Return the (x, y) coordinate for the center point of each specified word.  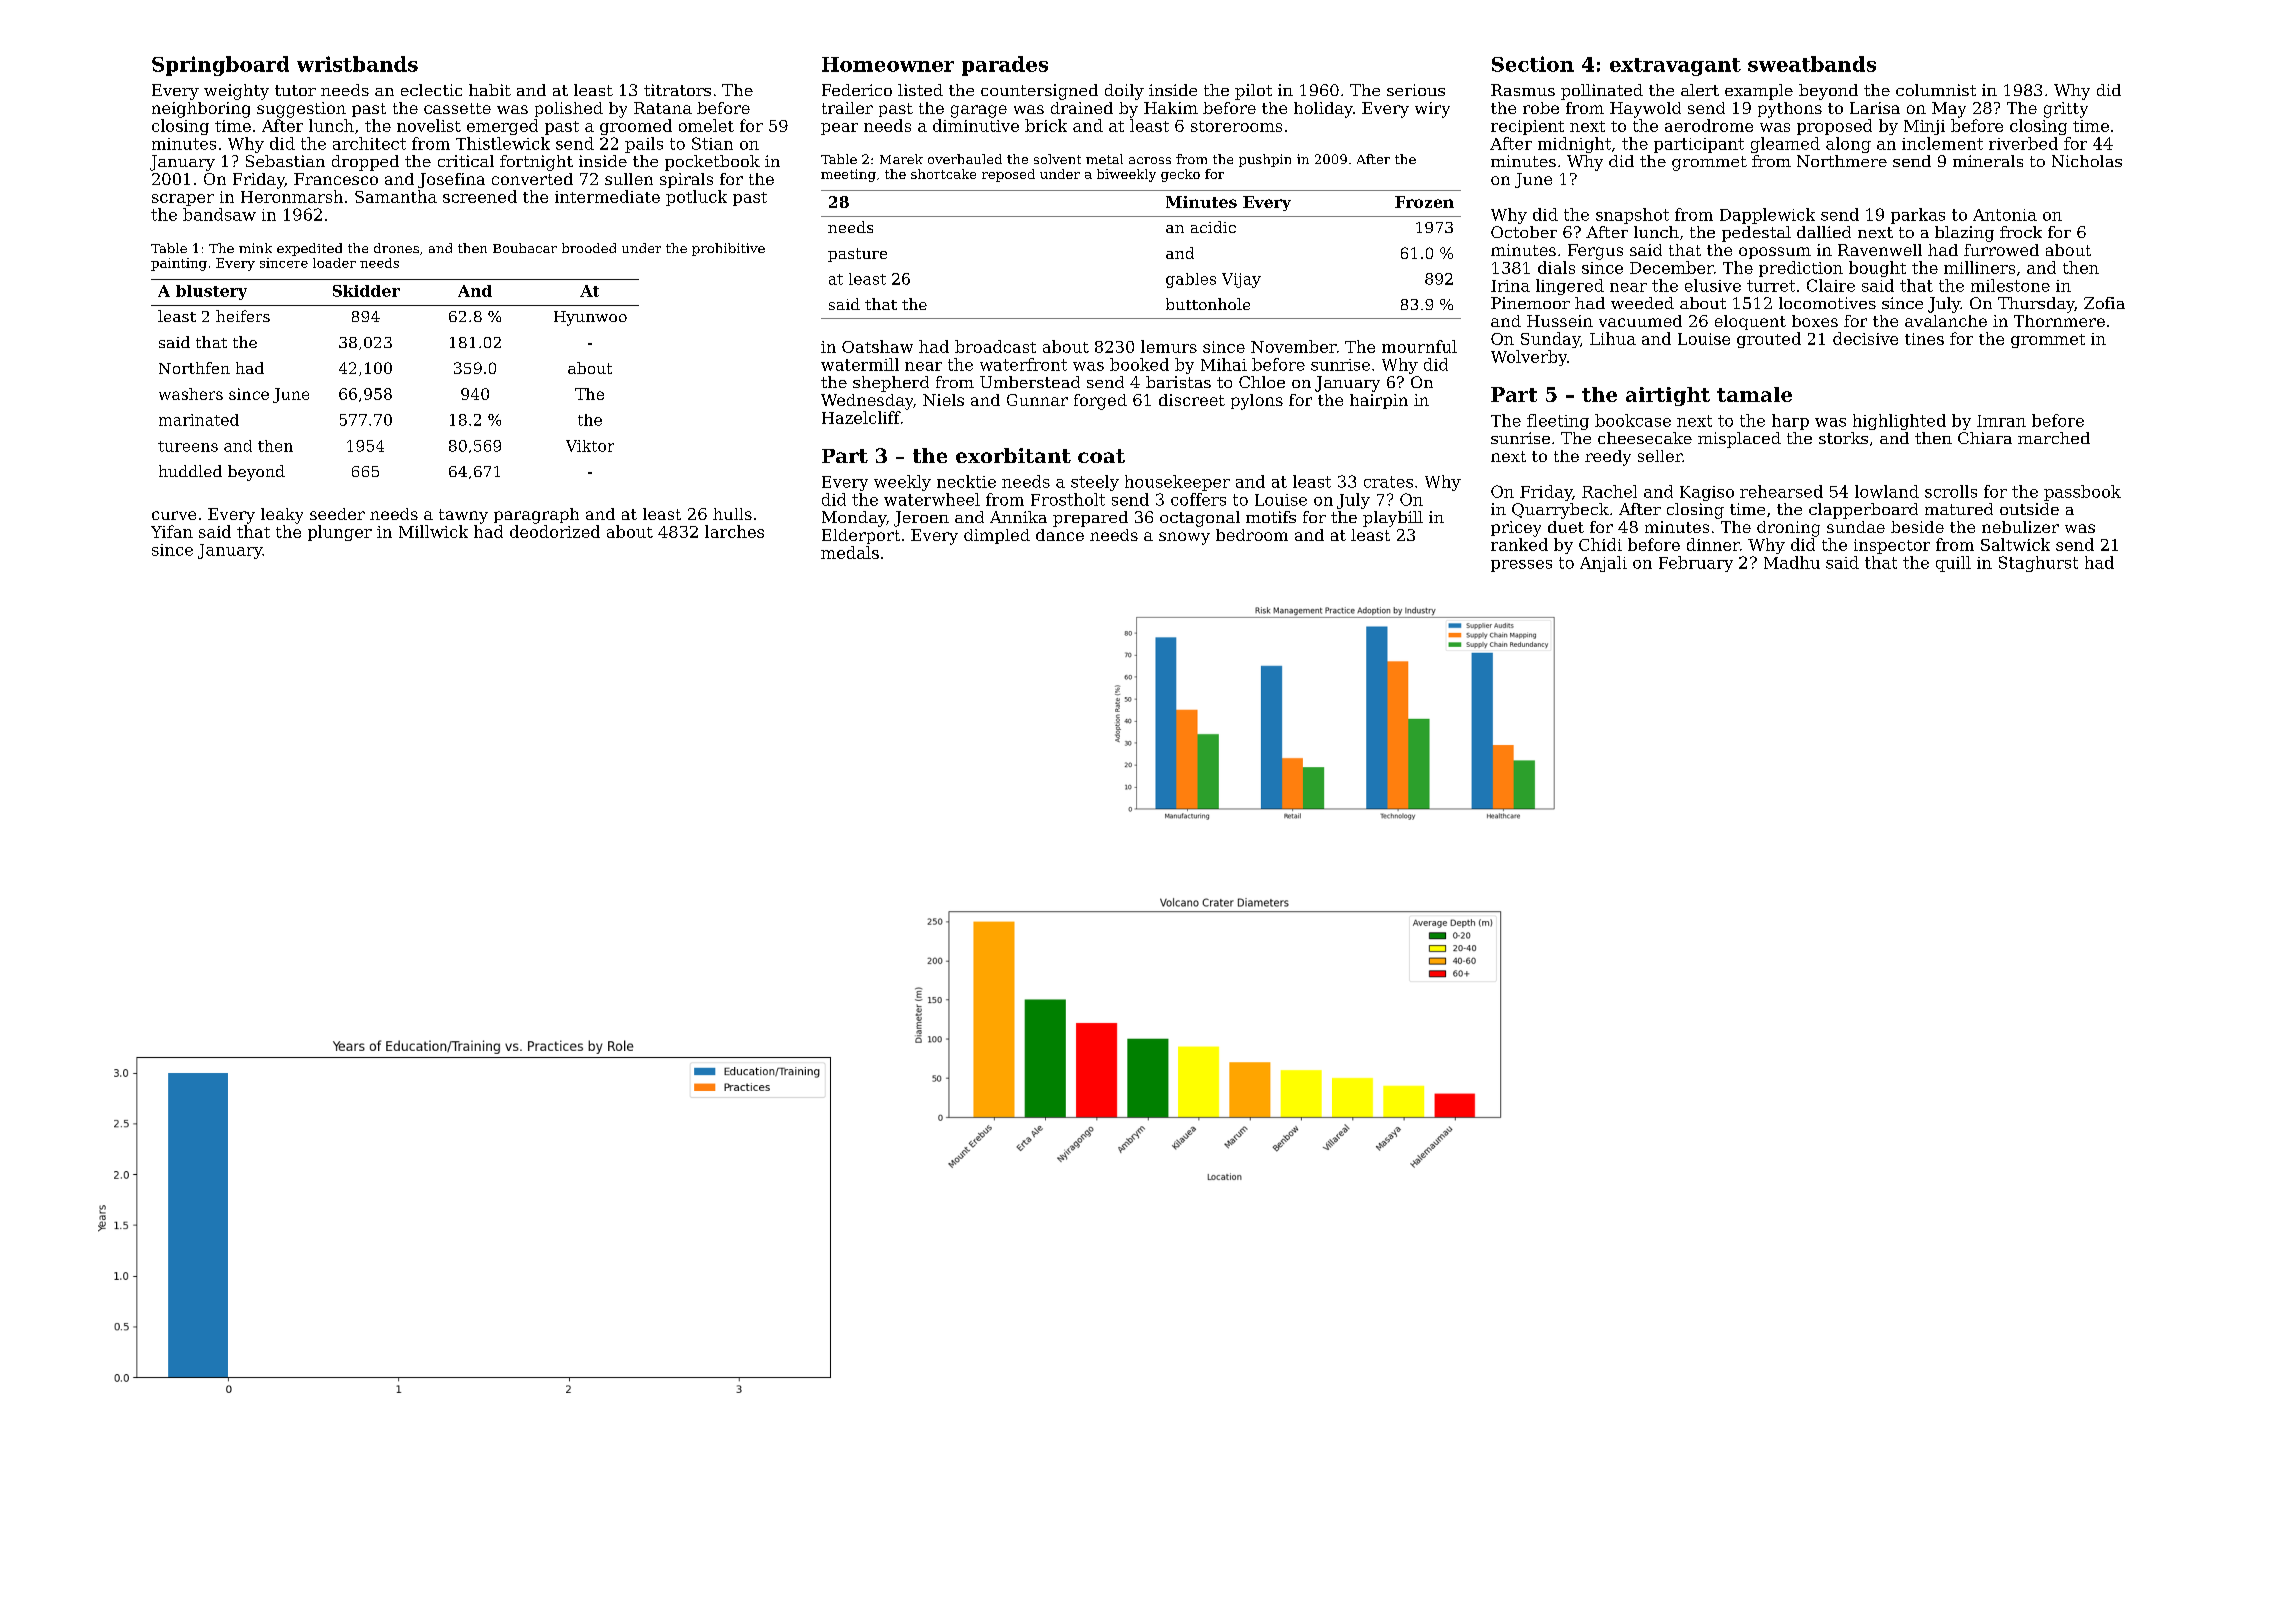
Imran (2001, 421)
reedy (1608, 458)
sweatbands (1812, 64)
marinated (199, 420)
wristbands (357, 64)
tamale (1754, 394)
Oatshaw (877, 346)
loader (334, 263)
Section (1533, 64)
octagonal (1200, 519)
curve (174, 515)
